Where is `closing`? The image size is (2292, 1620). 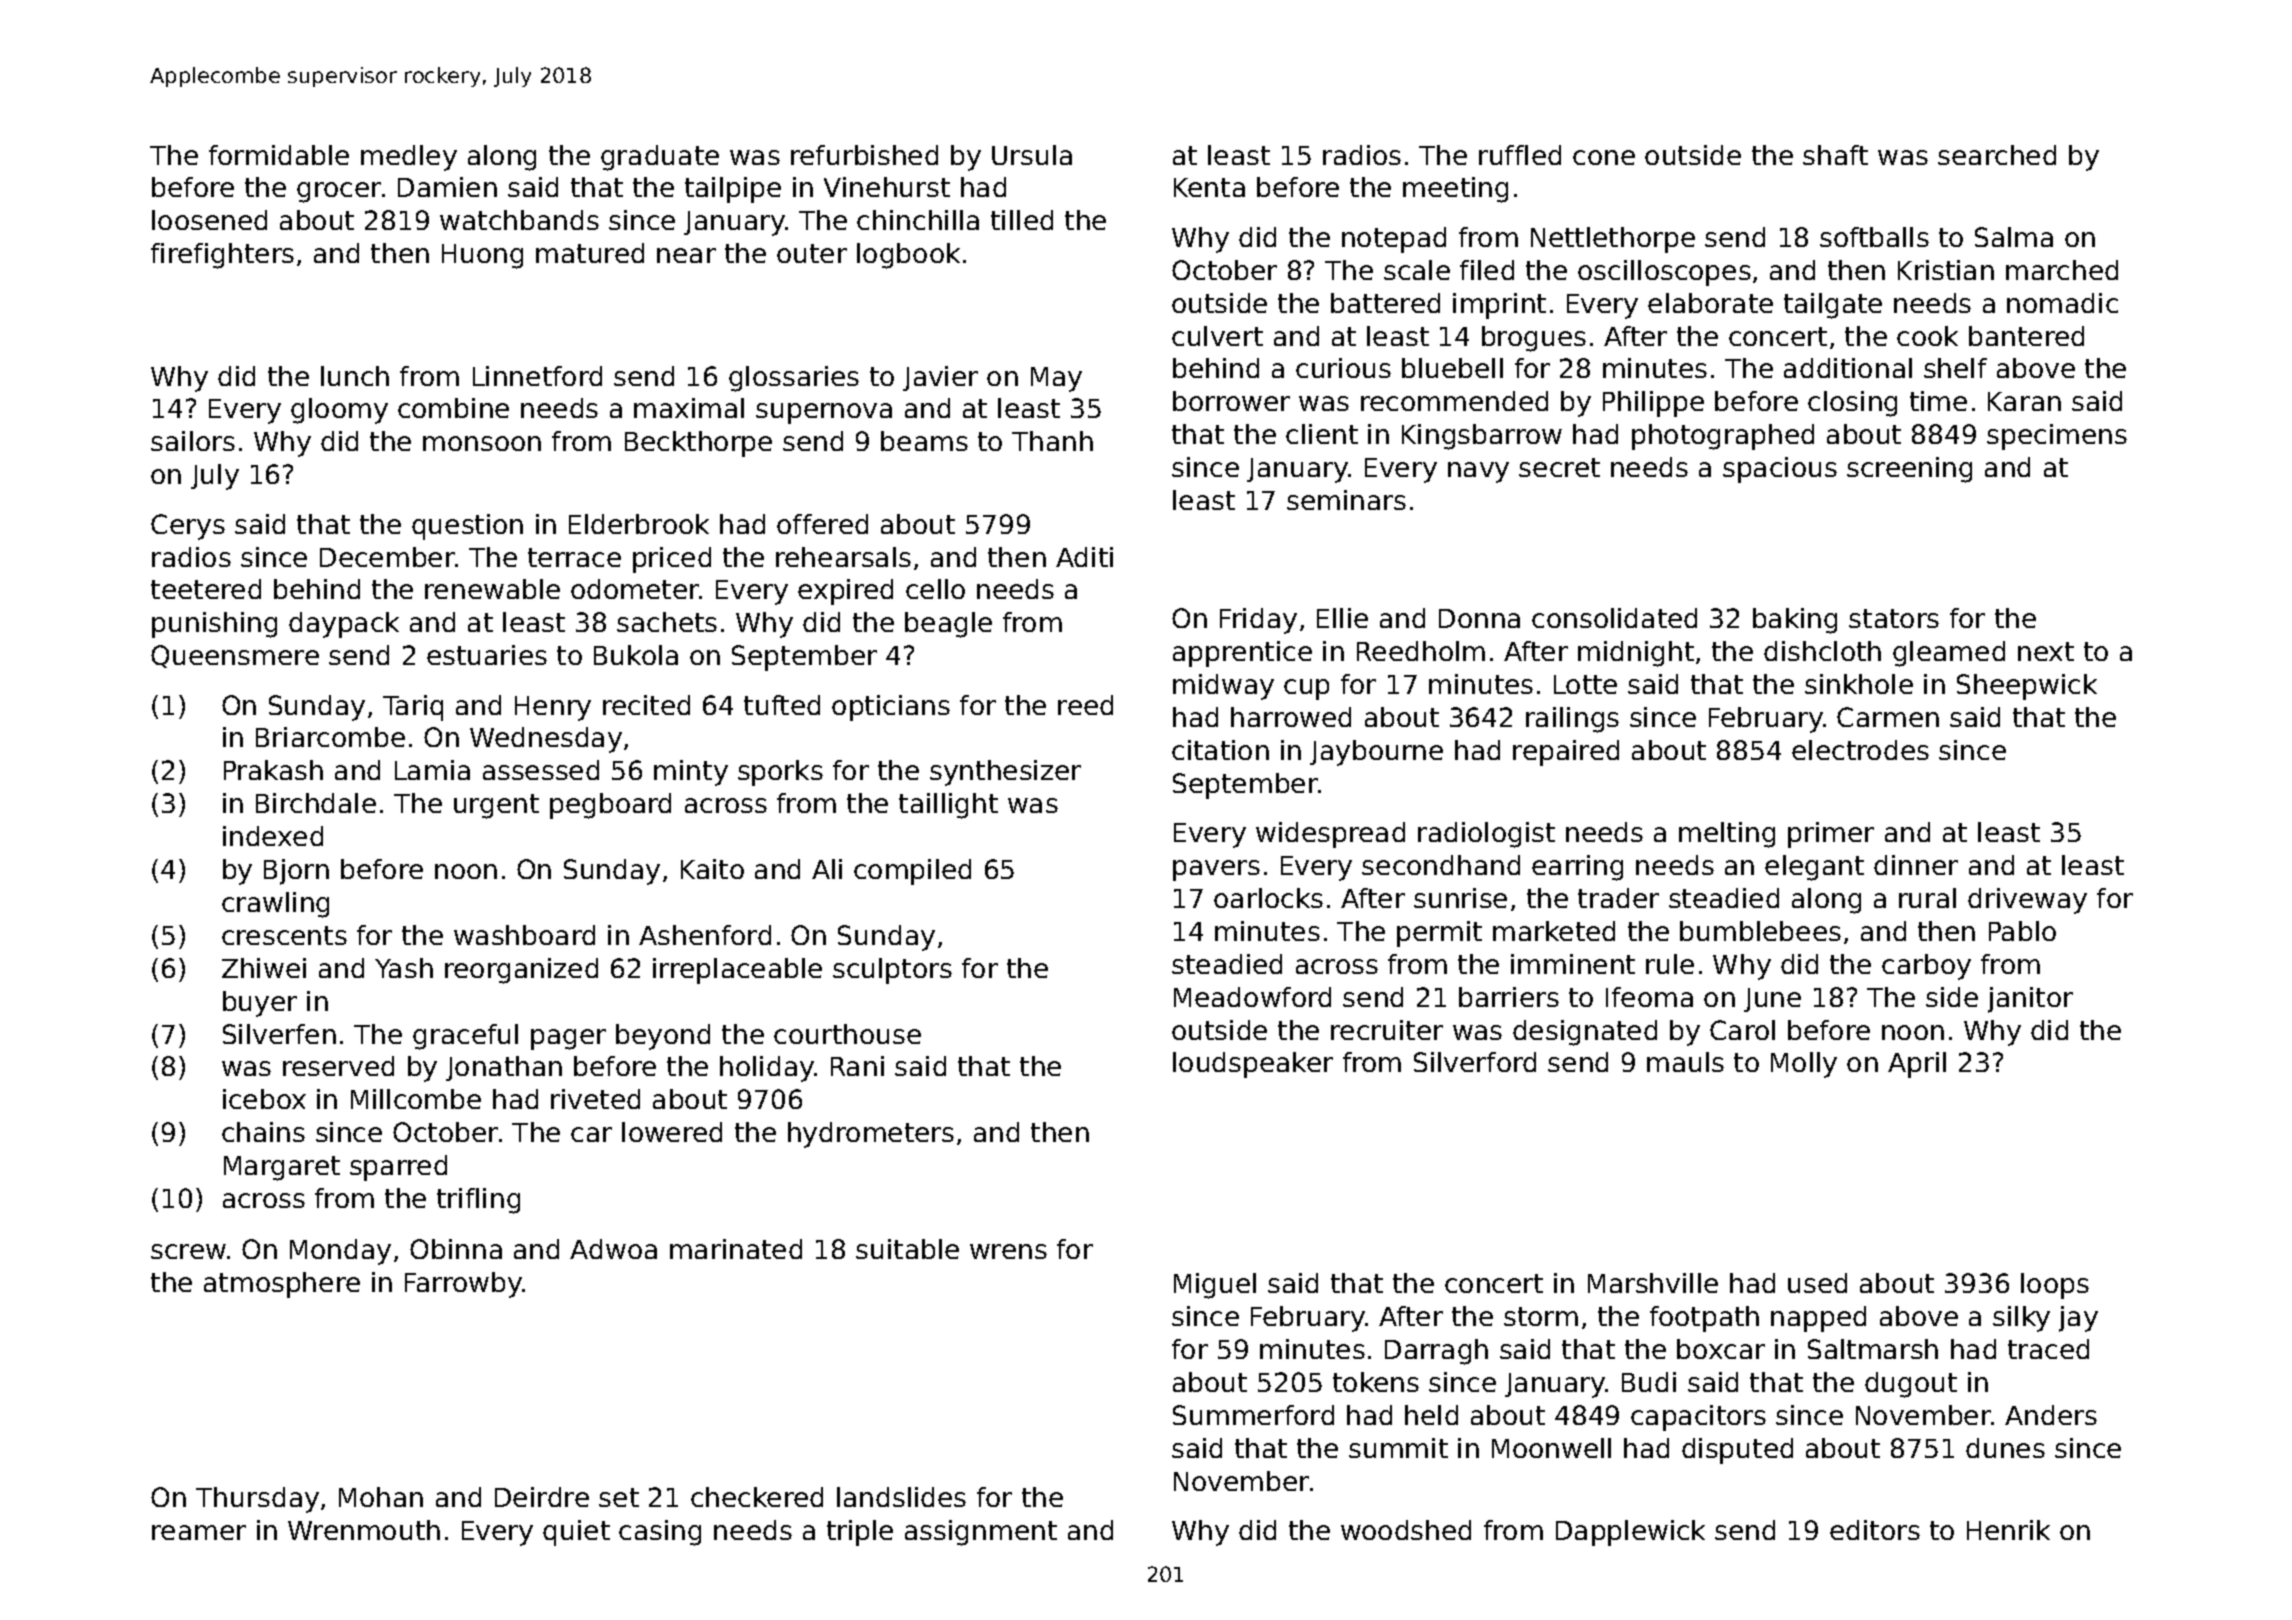
closing is located at coordinates (1852, 404).
